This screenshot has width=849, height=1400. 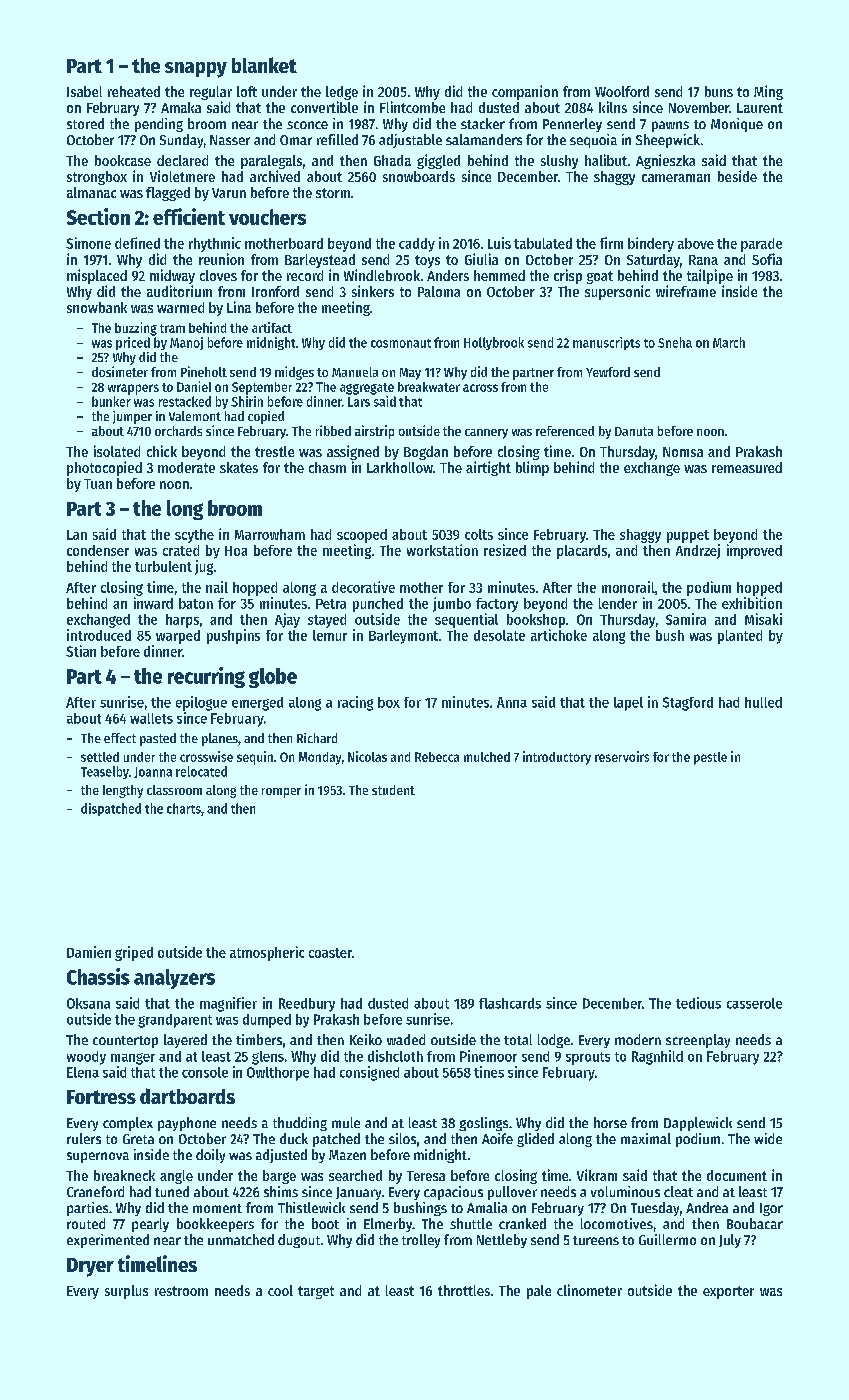 I want to click on Ming, so click(x=768, y=92).
